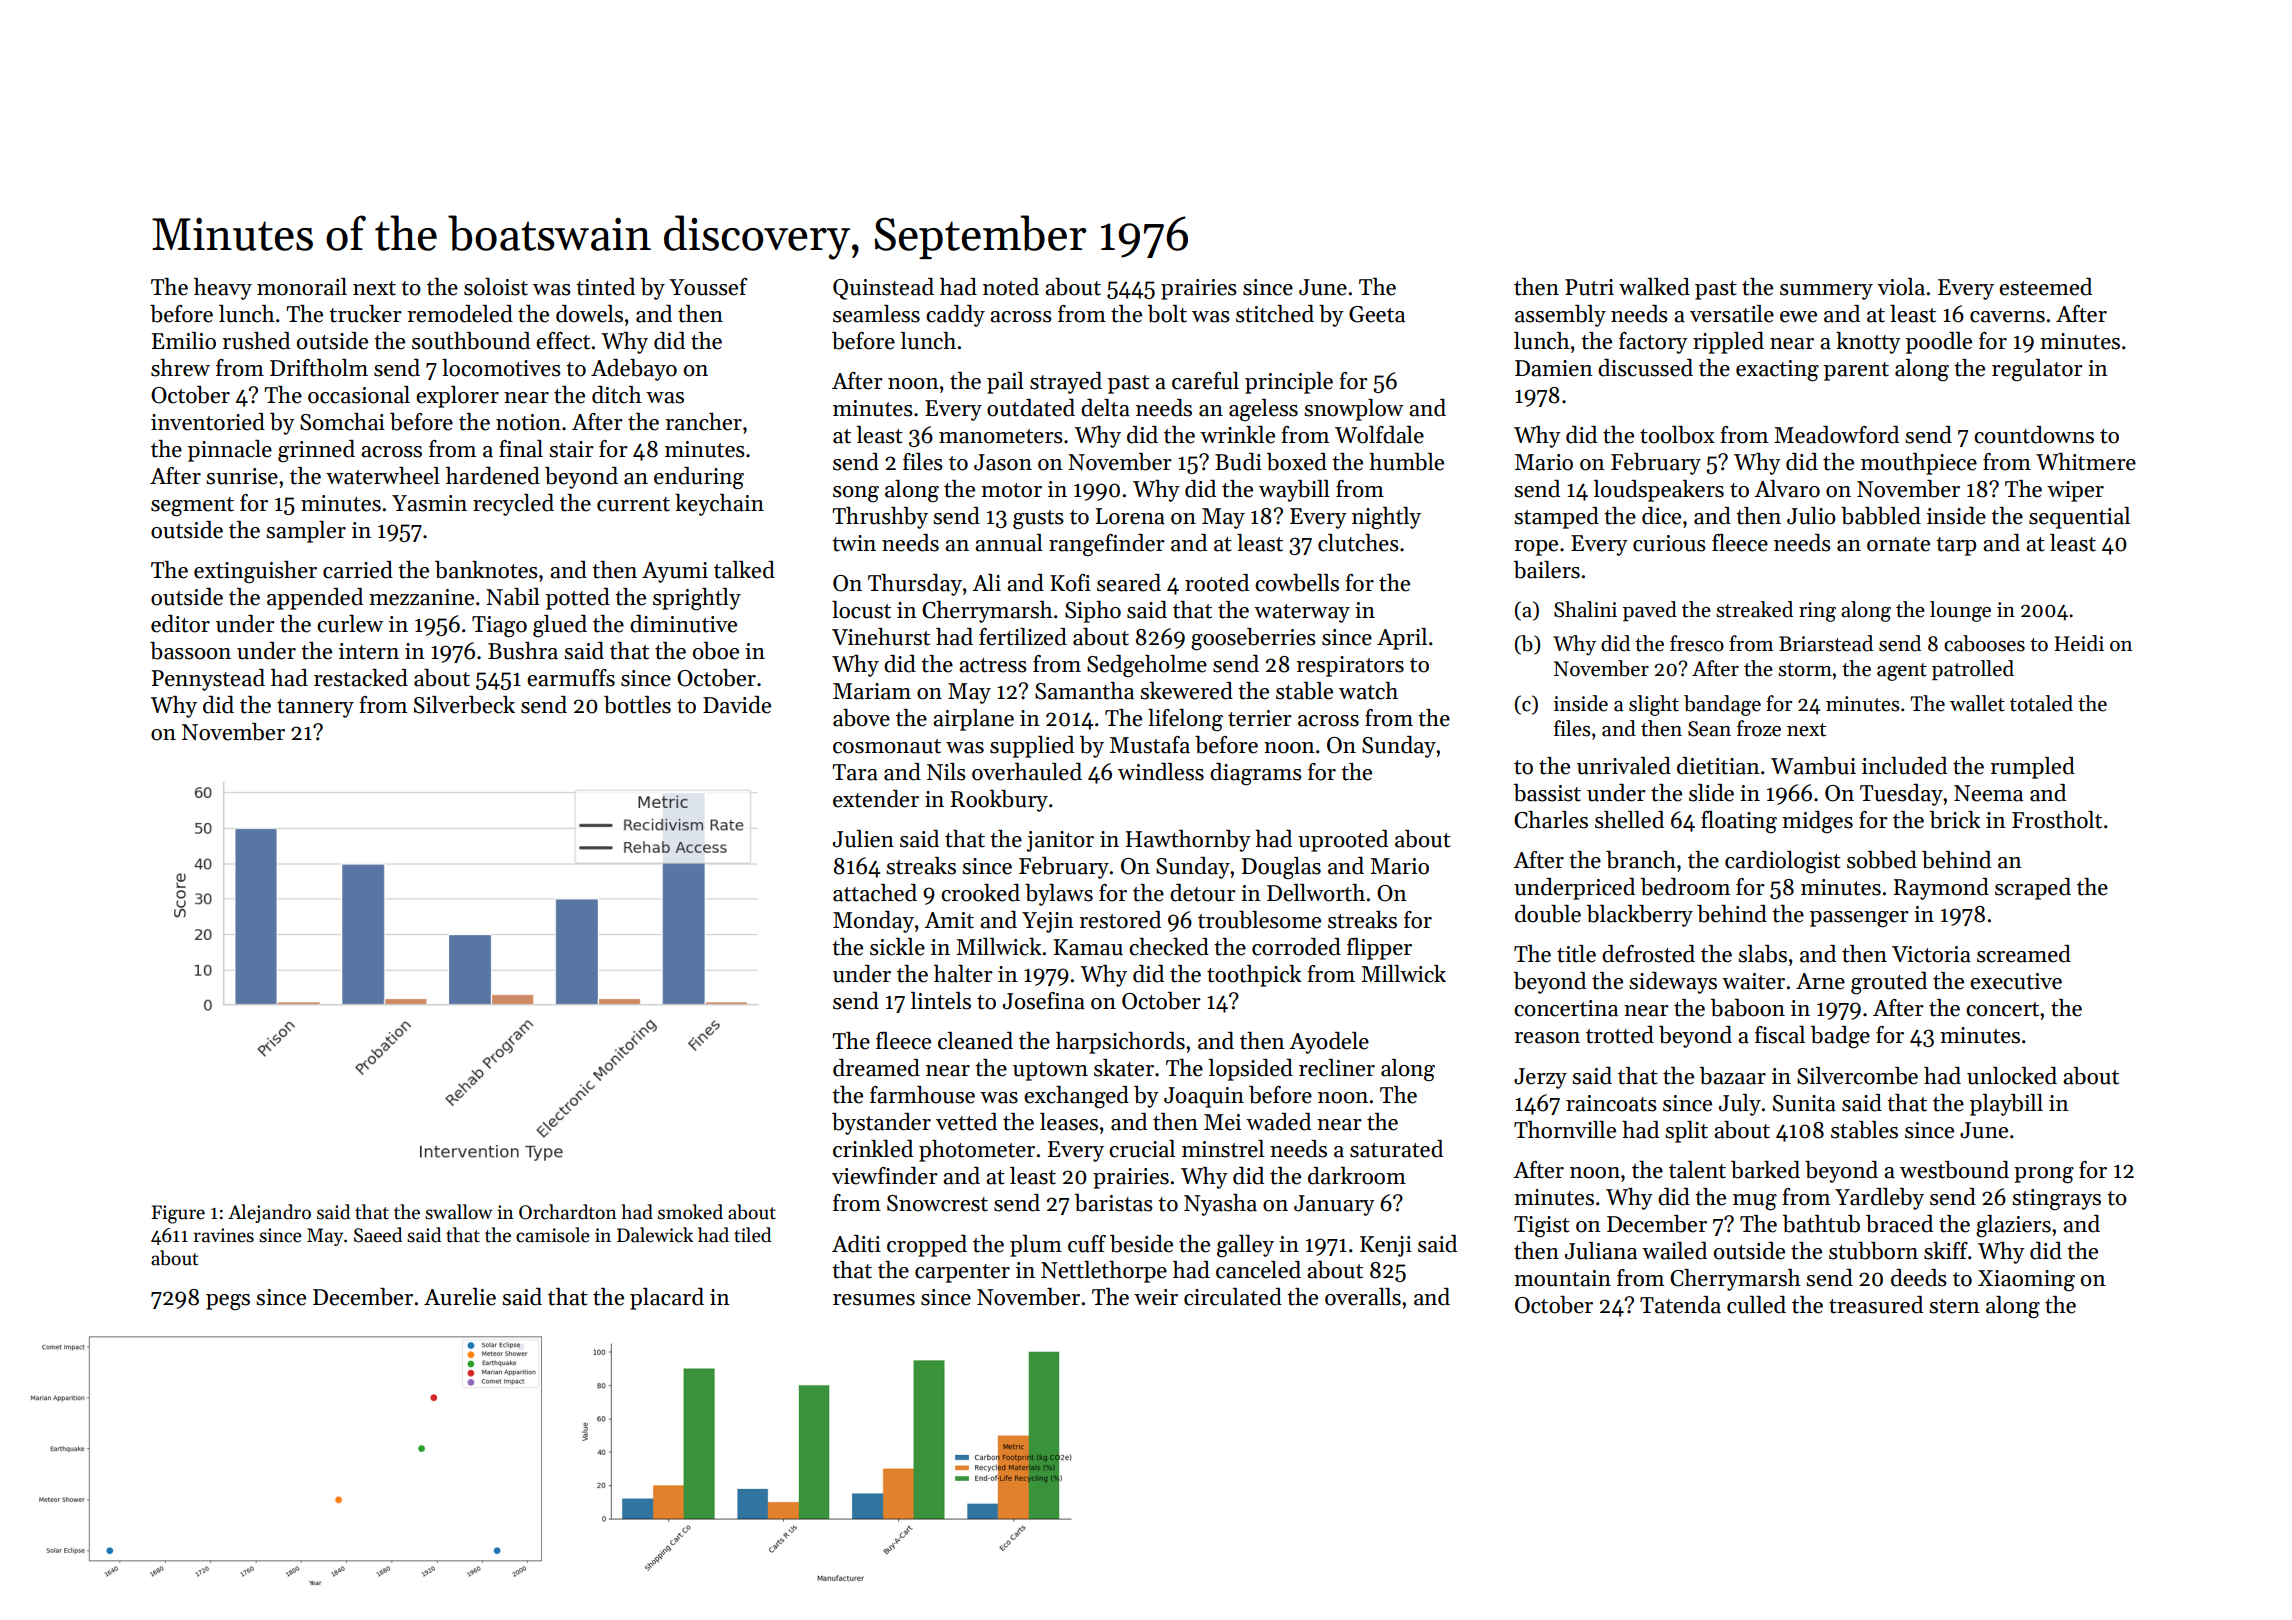 This screenshot has height=1620, width=2292. I want to click on current, so click(633, 504).
